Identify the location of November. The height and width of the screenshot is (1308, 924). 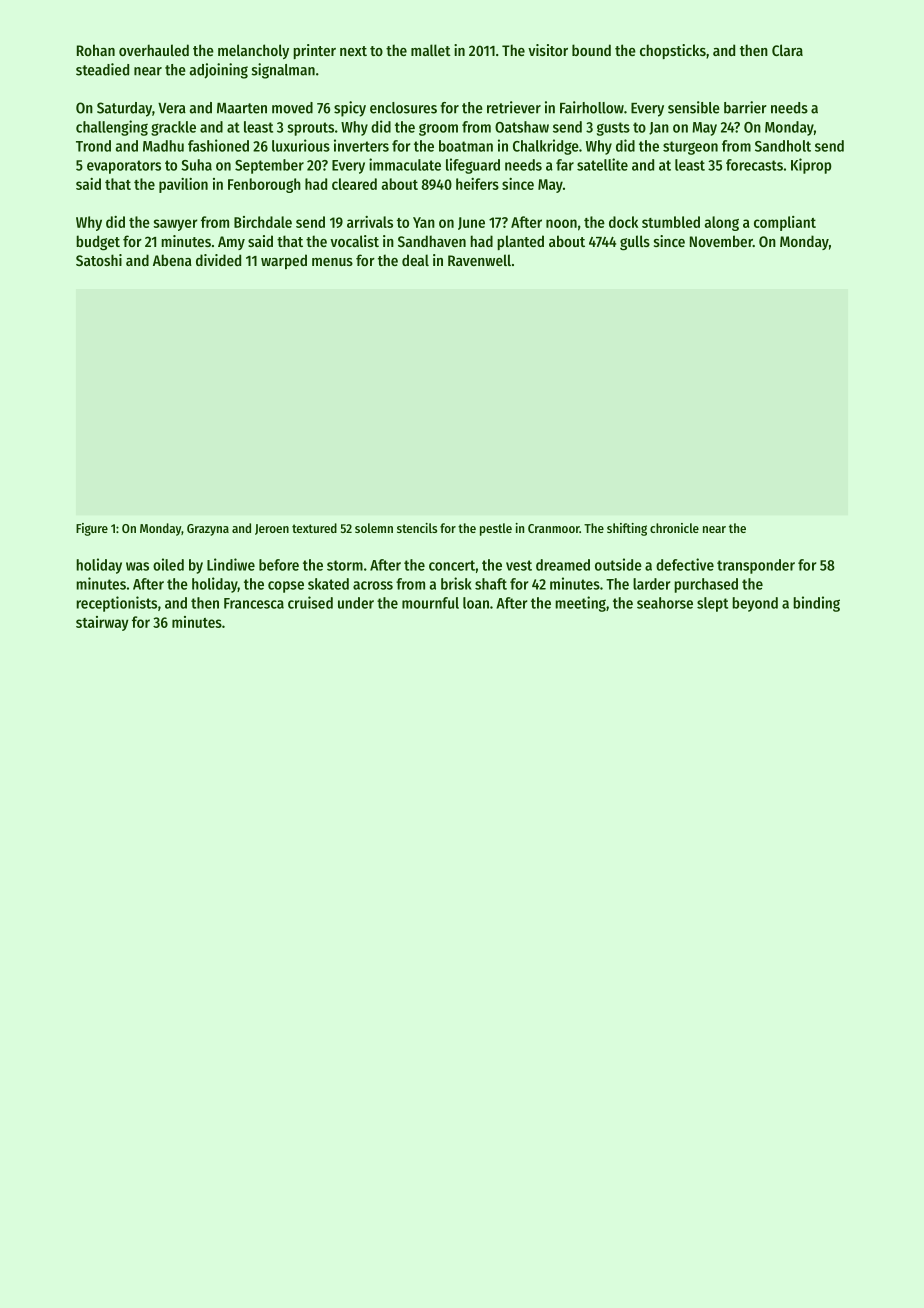
(721, 241).
